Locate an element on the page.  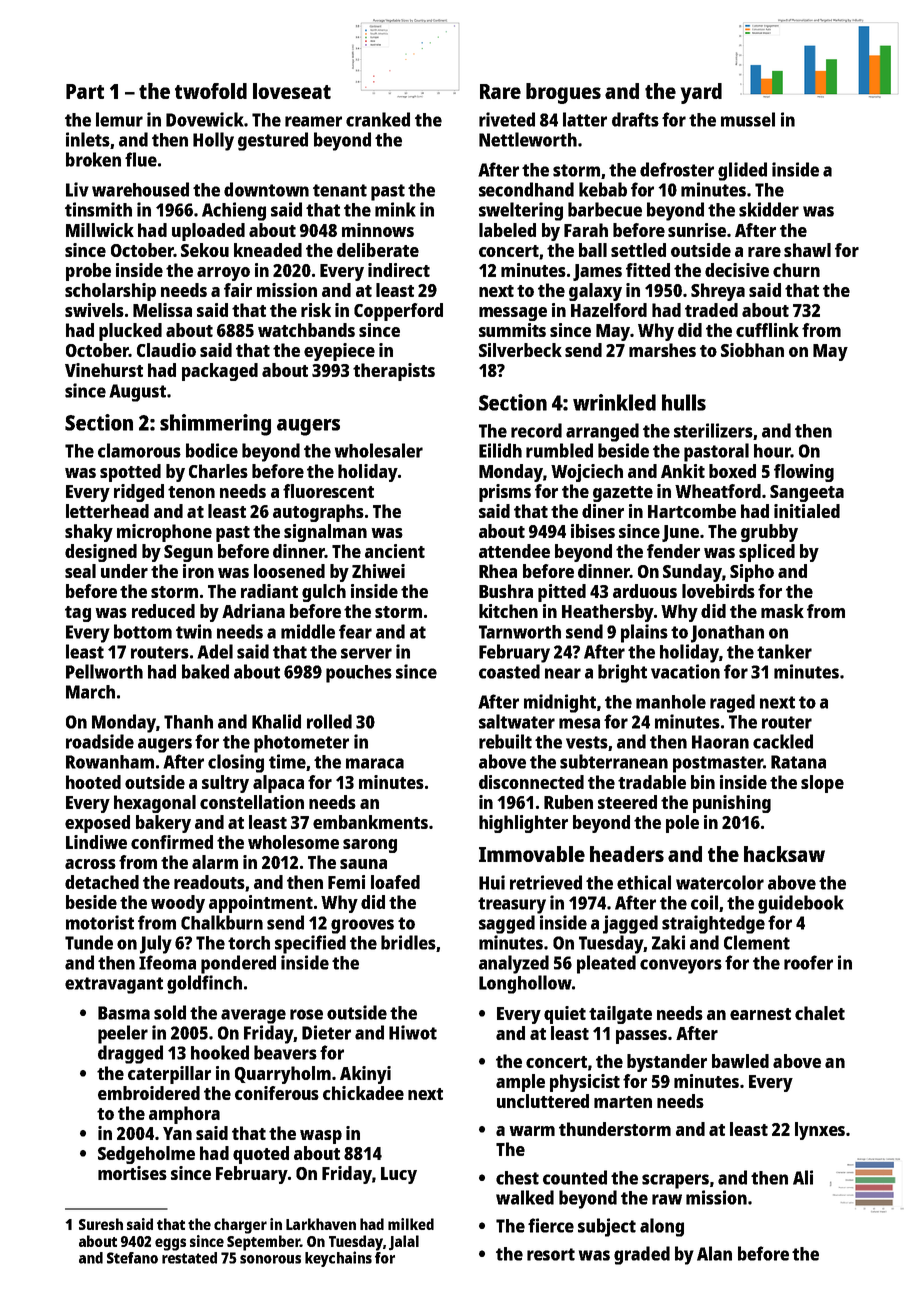
Liv is located at coordinates (77, 189).
